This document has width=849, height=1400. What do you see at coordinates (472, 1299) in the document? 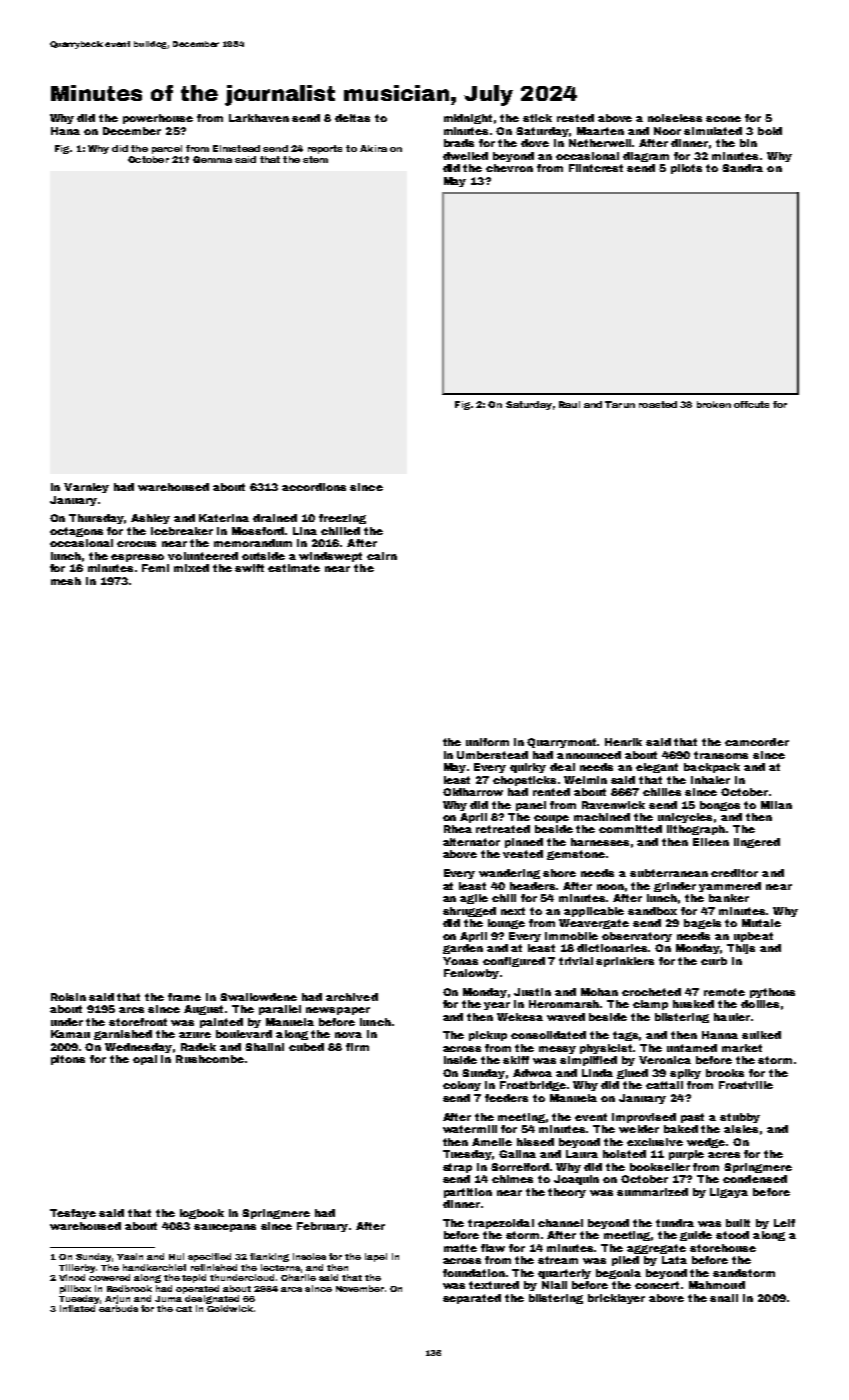
I see `separated` at bounding box center [472, 1299].
